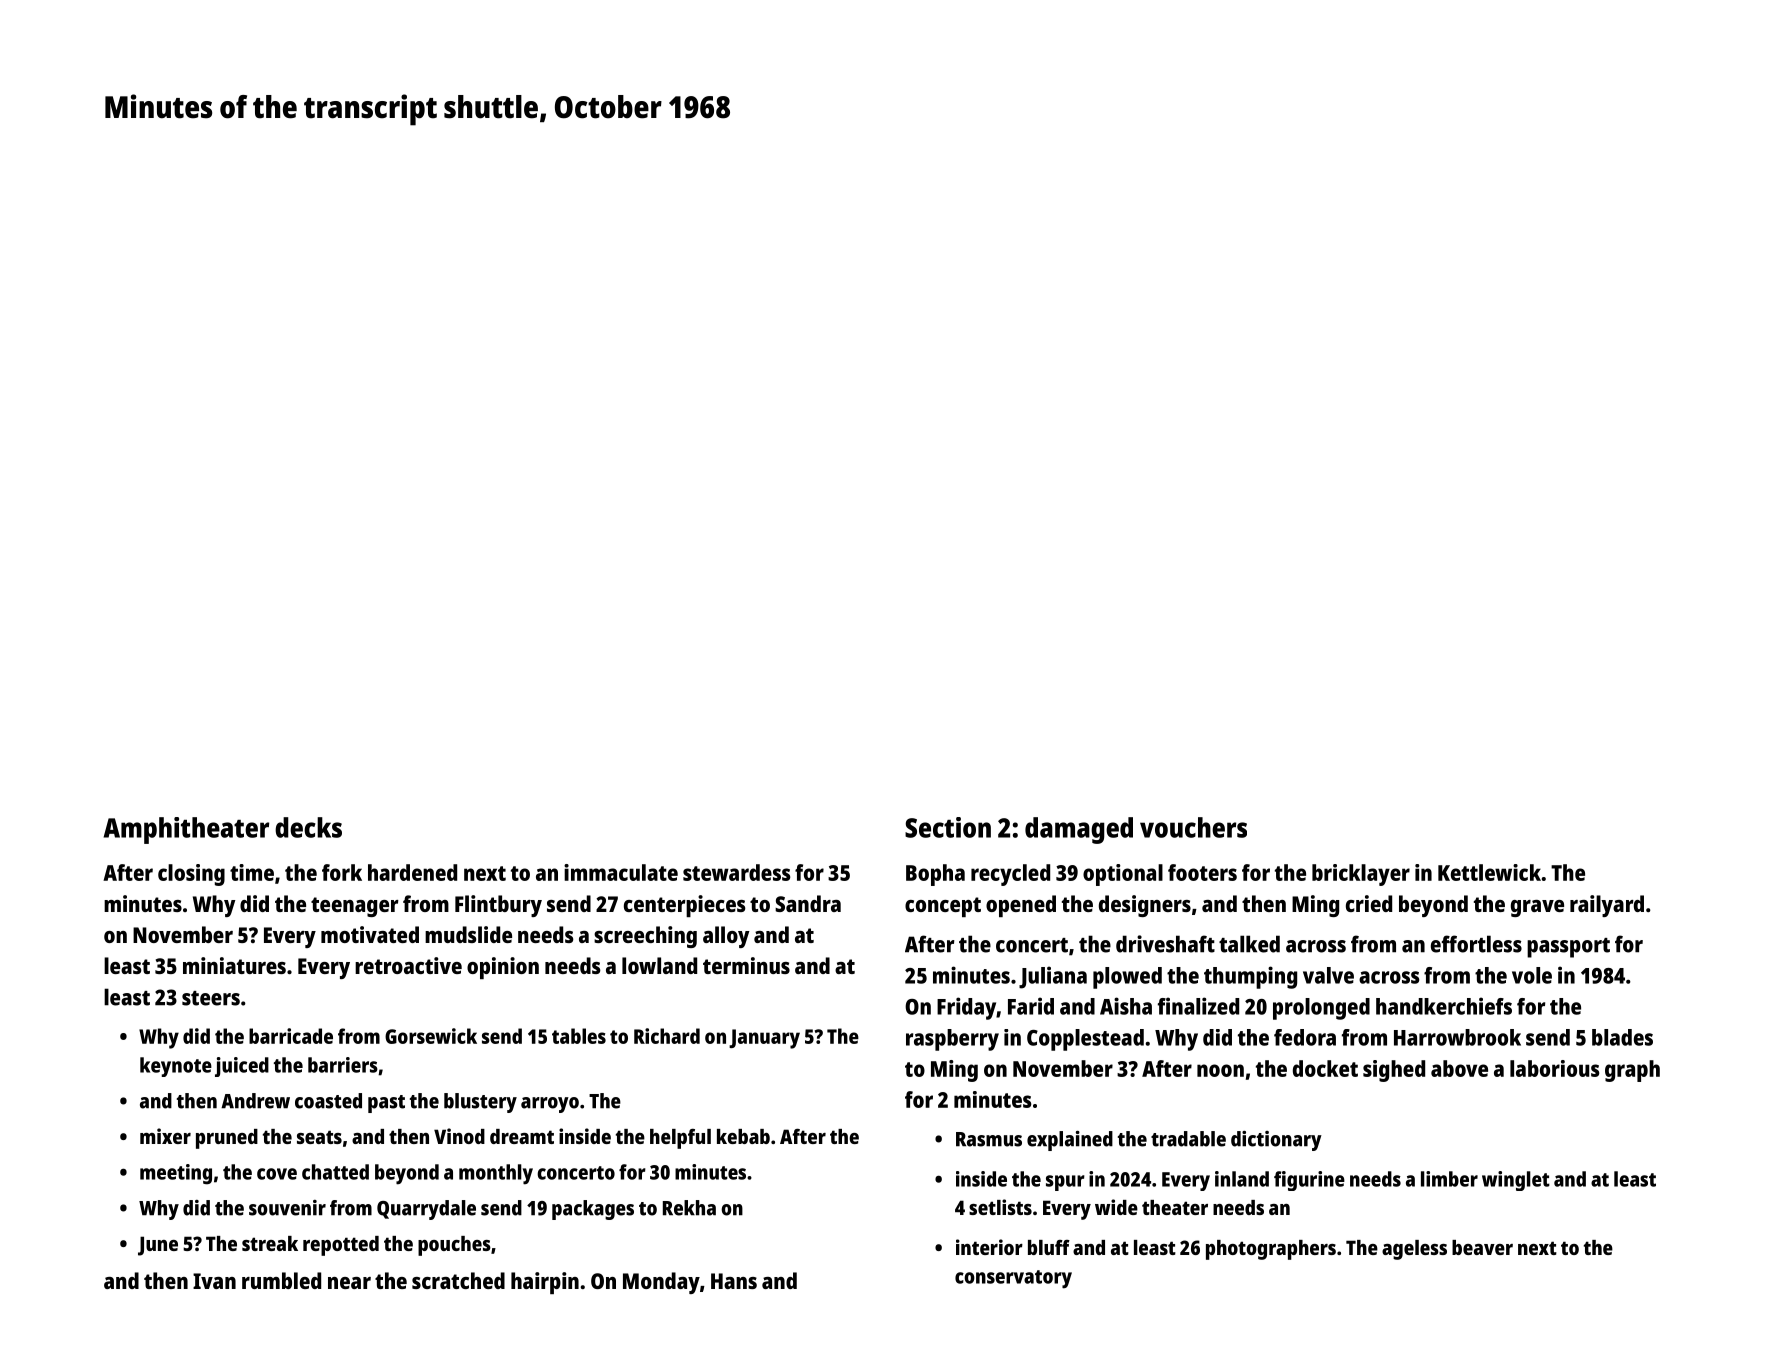  Describe the element at coordinates (948, 827) in the document. I see `Section` at that location.
